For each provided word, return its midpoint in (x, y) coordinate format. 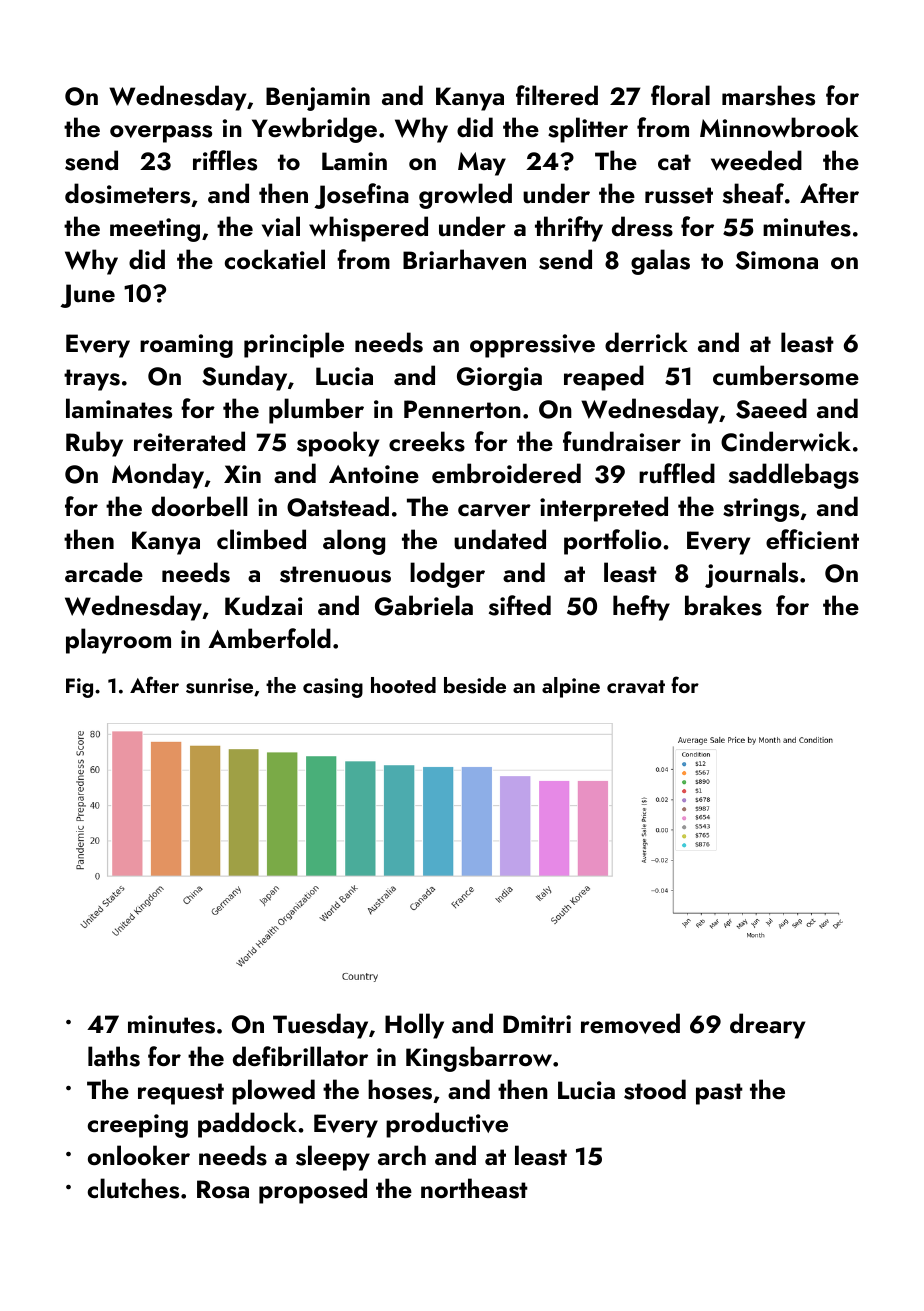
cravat (636, 687)
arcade (104, 572)
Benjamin (318, 99)
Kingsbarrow (479, 1059)
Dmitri (537, 1024)
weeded (756, 160)
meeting (155, 230)
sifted (520, 605)
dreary (767, 1026)
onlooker (139, 1155)
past (719, 1094)
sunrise (219, 686)
